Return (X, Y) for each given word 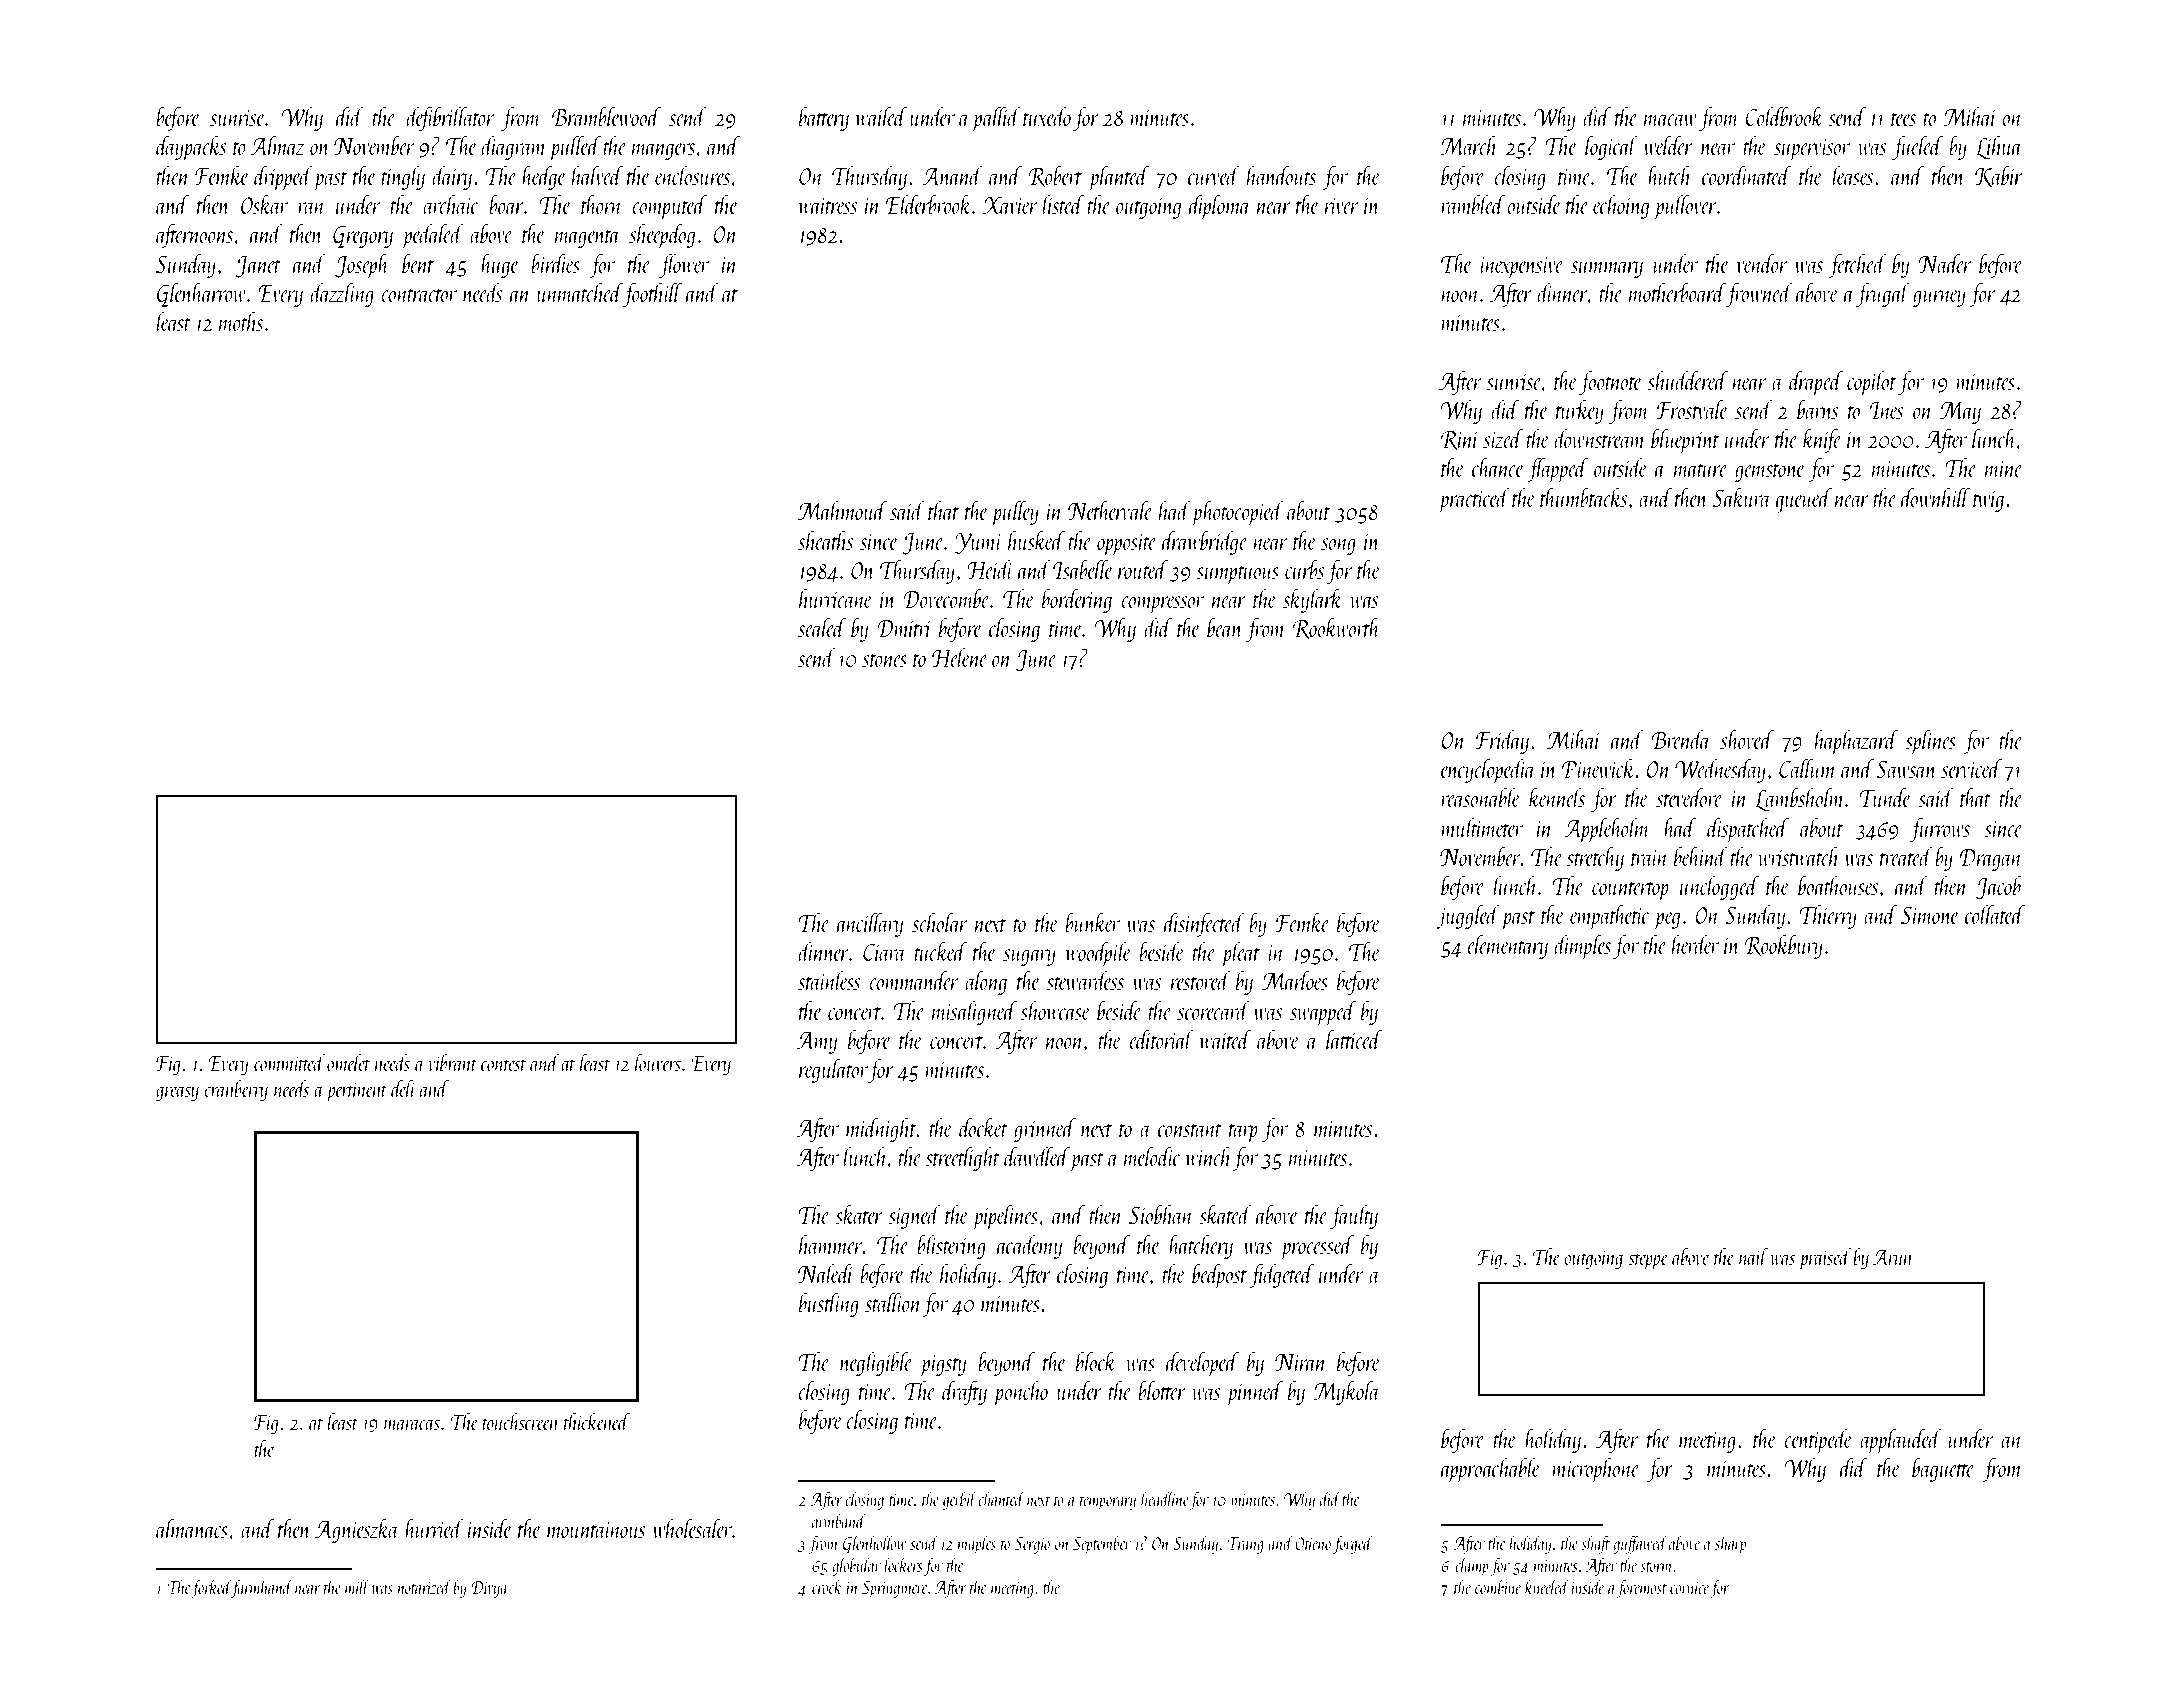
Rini (1460, 440)
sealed (822, 627)
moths (241, 321)
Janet (258, 267)
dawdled (1037, 1156)
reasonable (1480, 797)
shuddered (1688, 380)
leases (1853, 175)
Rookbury (1783, 946)
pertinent (356, 1092)
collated (1995, 914)
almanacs (192, 1528)
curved (1214, 175)
